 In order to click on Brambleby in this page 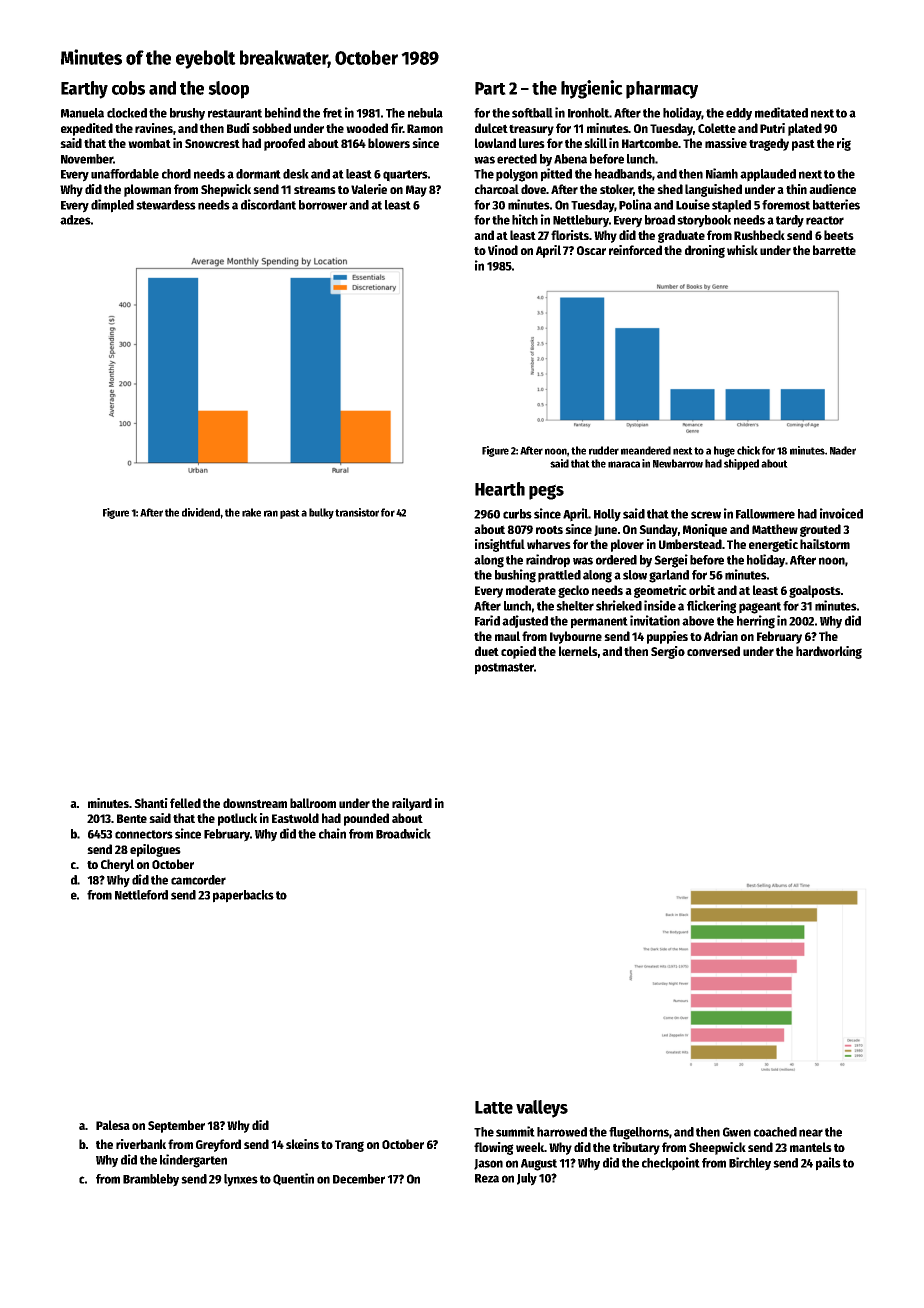, I will do `click(151, 1180)`.
